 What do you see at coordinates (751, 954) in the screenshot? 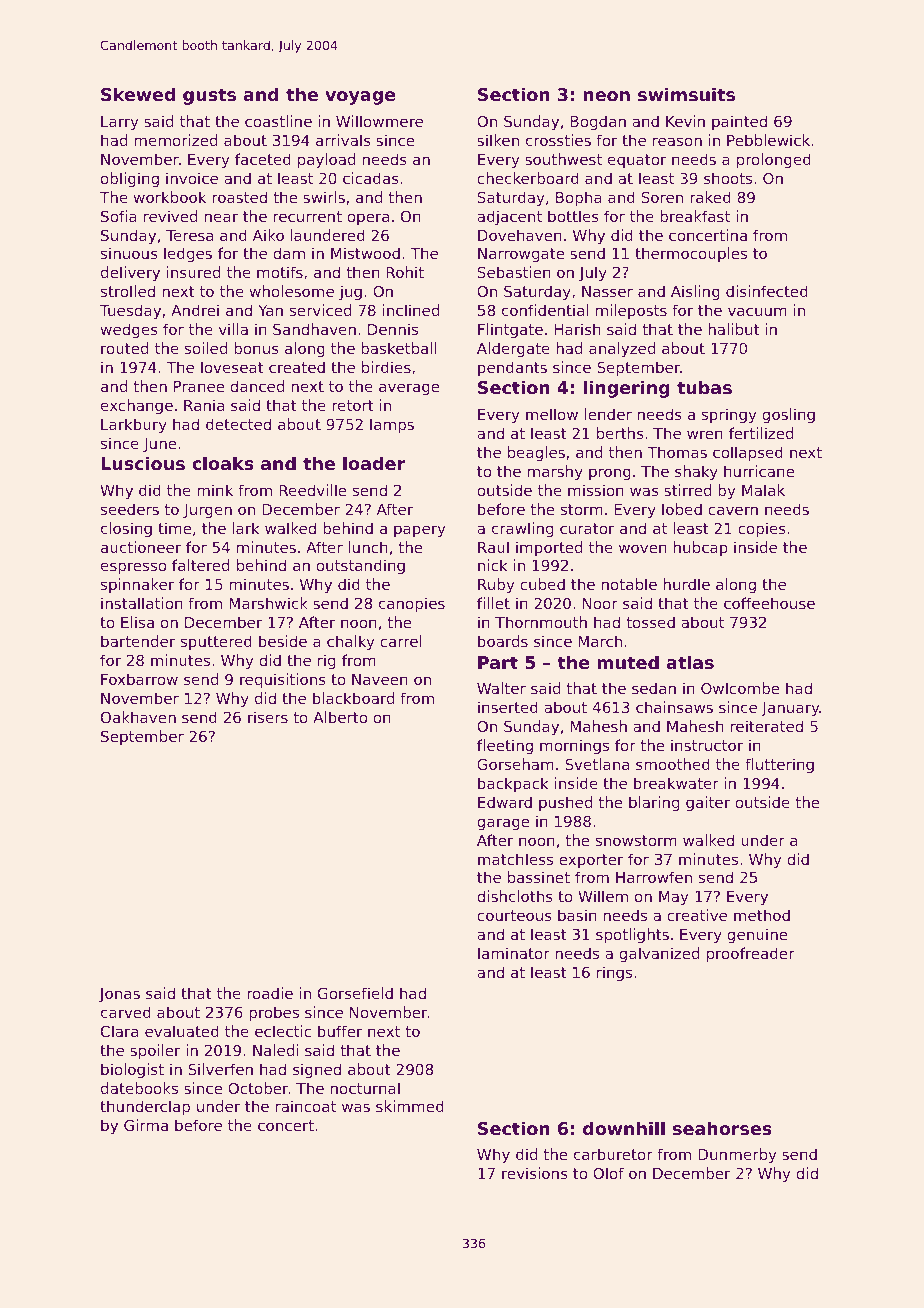
I see `proofreader` at bounding box center [751, 954].
